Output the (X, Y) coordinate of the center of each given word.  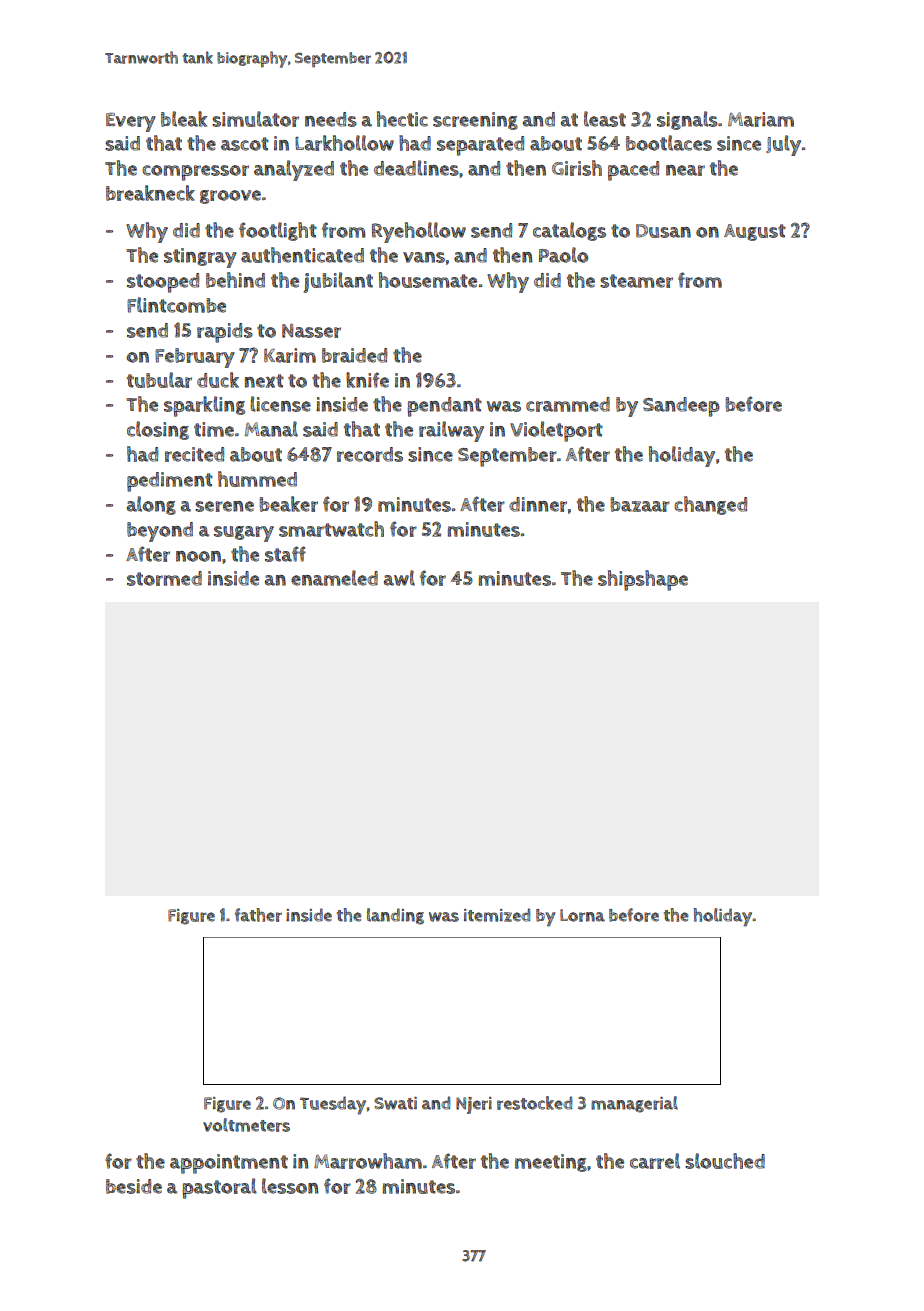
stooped (163, 283)
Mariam (761, 119)
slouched (725, 1161)
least (605, 119)
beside (134, 1186)
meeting (551, 1163)
